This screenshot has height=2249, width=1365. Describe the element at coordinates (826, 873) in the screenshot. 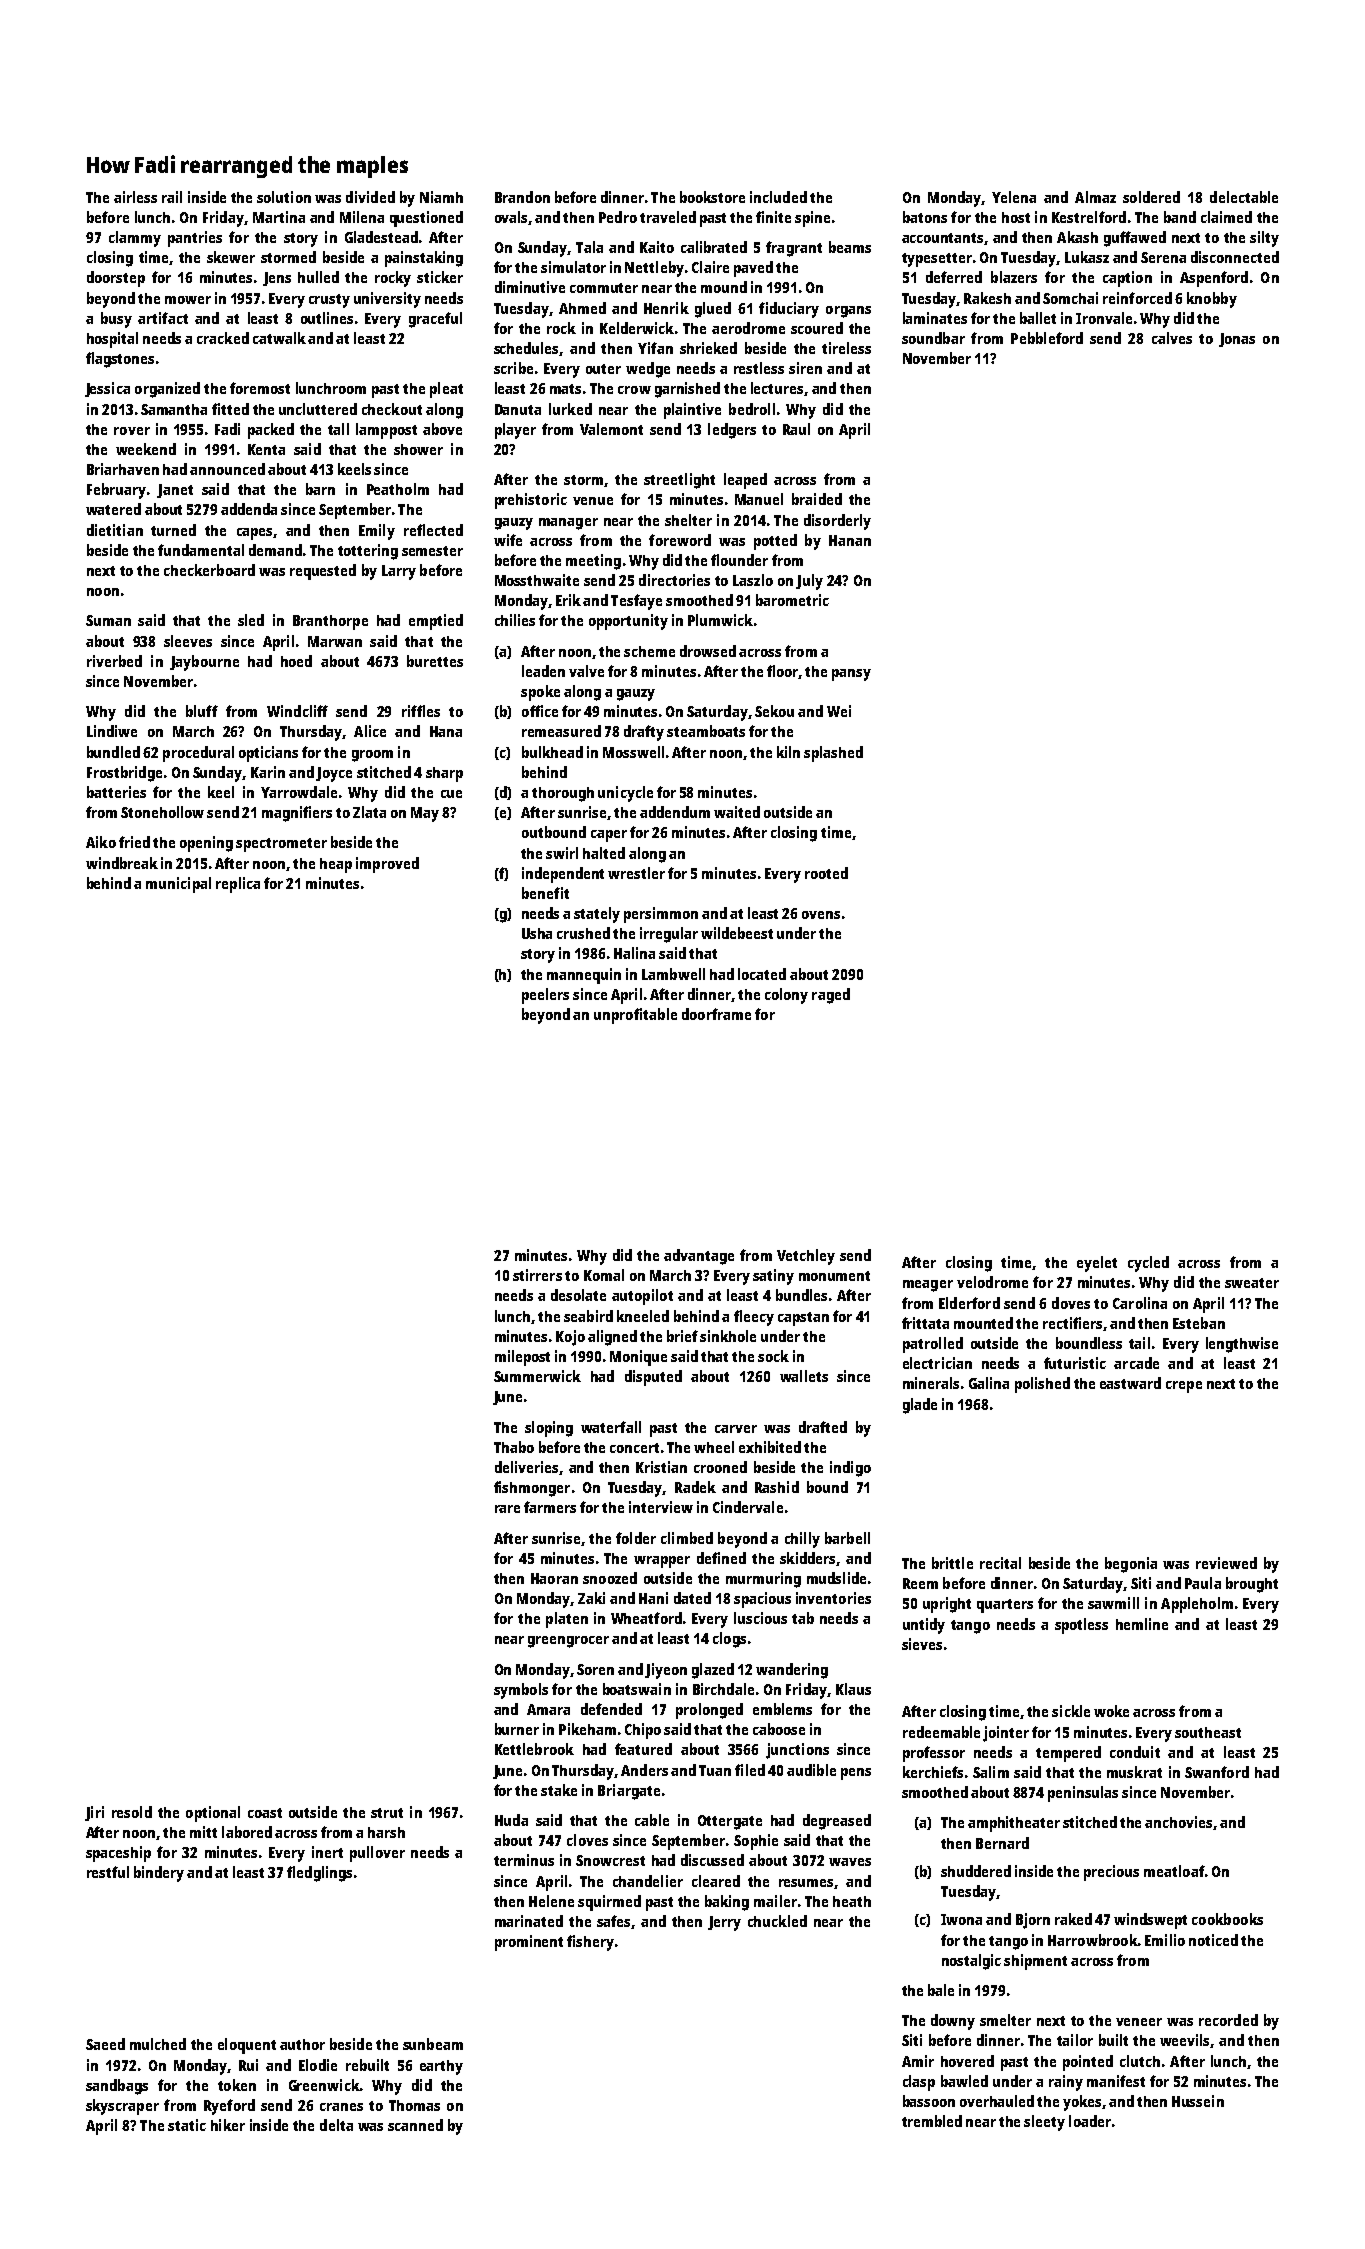

I see `rooted` at that location.
